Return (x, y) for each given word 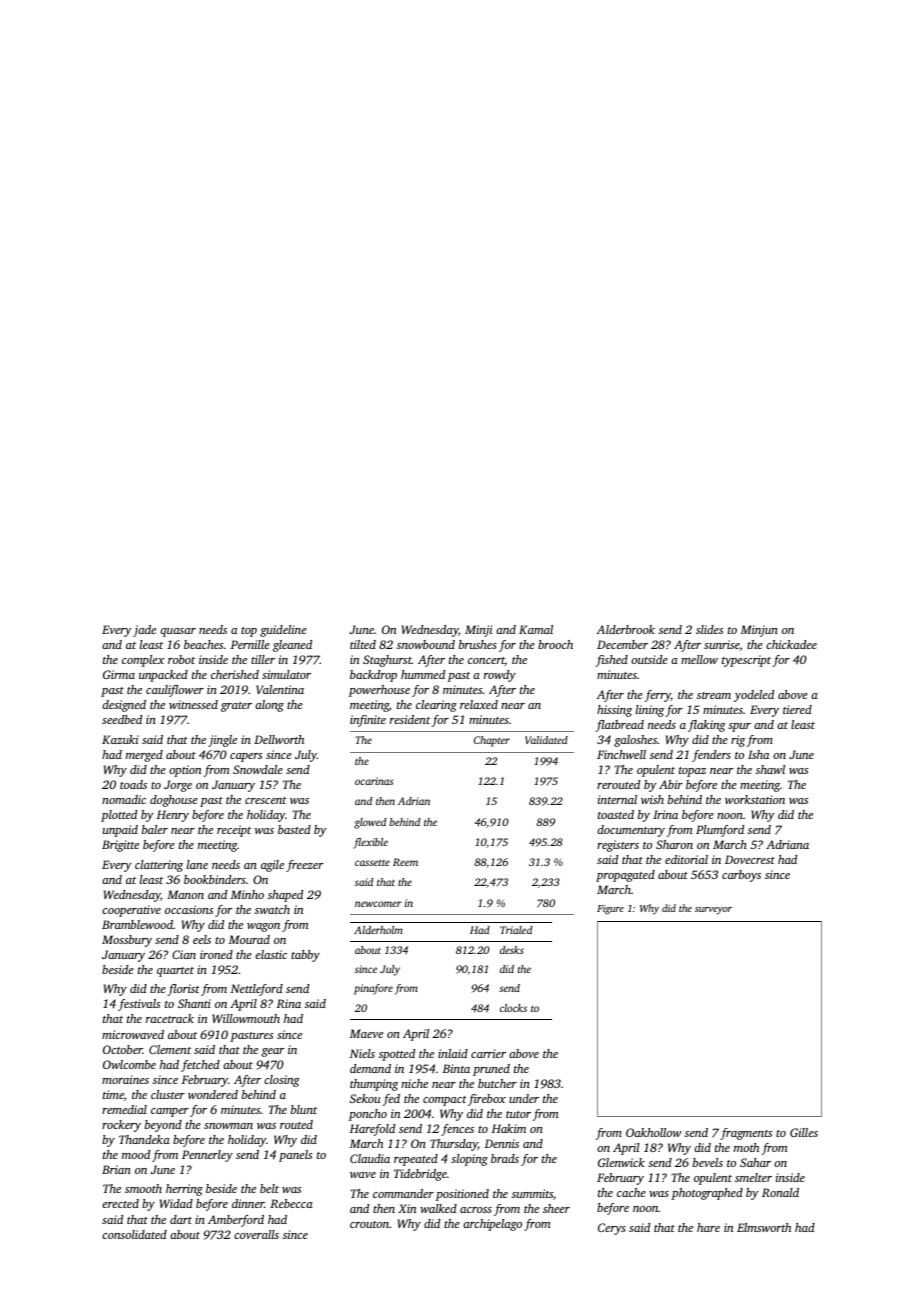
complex (143, 661)
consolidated (134, 1234)
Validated (546, 740)
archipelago (492, 1225)
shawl (770, 769)
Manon (185, 894)
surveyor (713, 911)
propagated (625, 876)
